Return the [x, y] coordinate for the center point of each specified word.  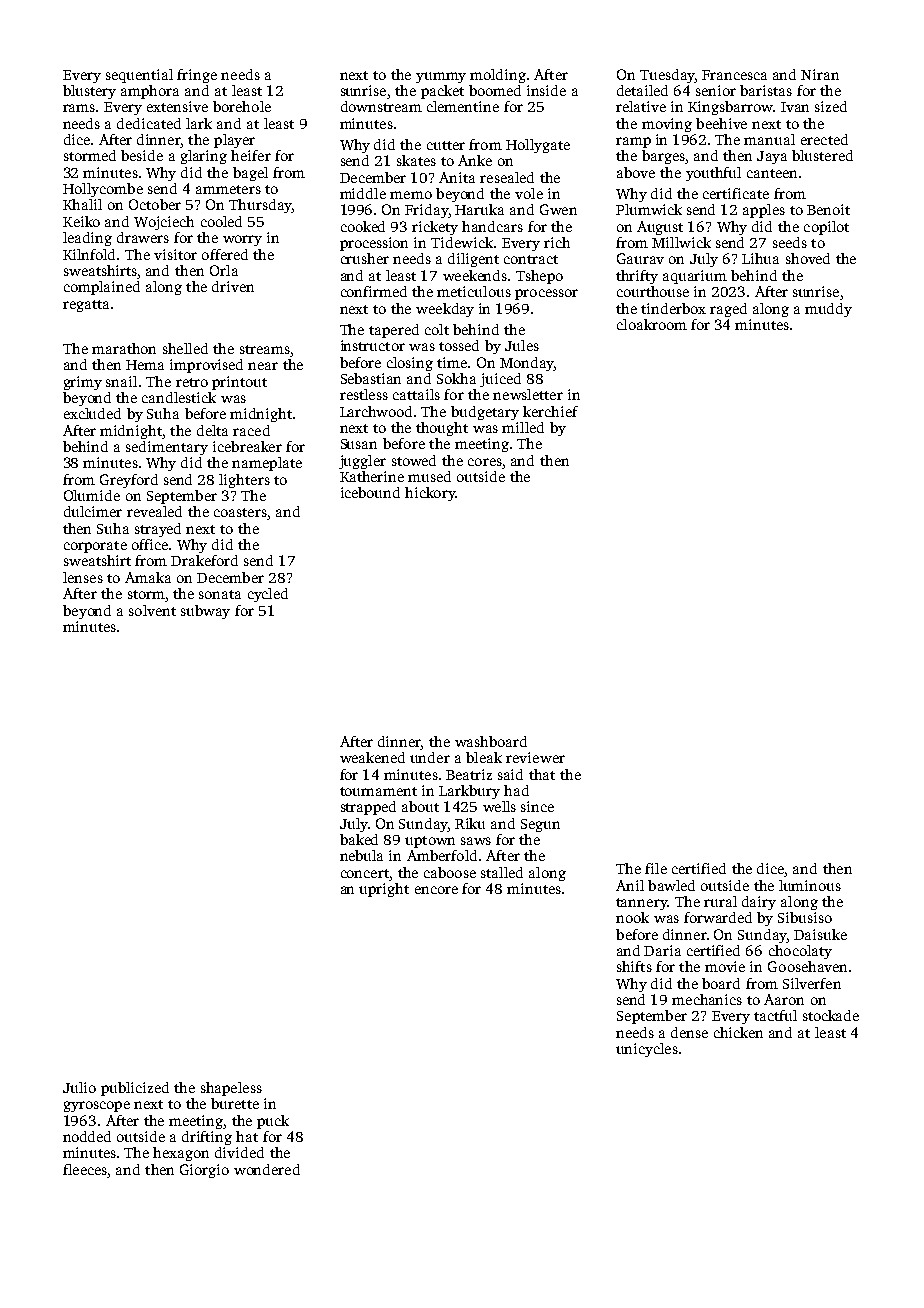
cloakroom [652, 324]
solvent [152, 610]
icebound [370, 492]
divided [239, 1152]
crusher [365, 258]
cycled [268, 595]
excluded [92, 413]
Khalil [82, 204]
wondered [267, 1169]
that [542, 774]
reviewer [535, 757]
